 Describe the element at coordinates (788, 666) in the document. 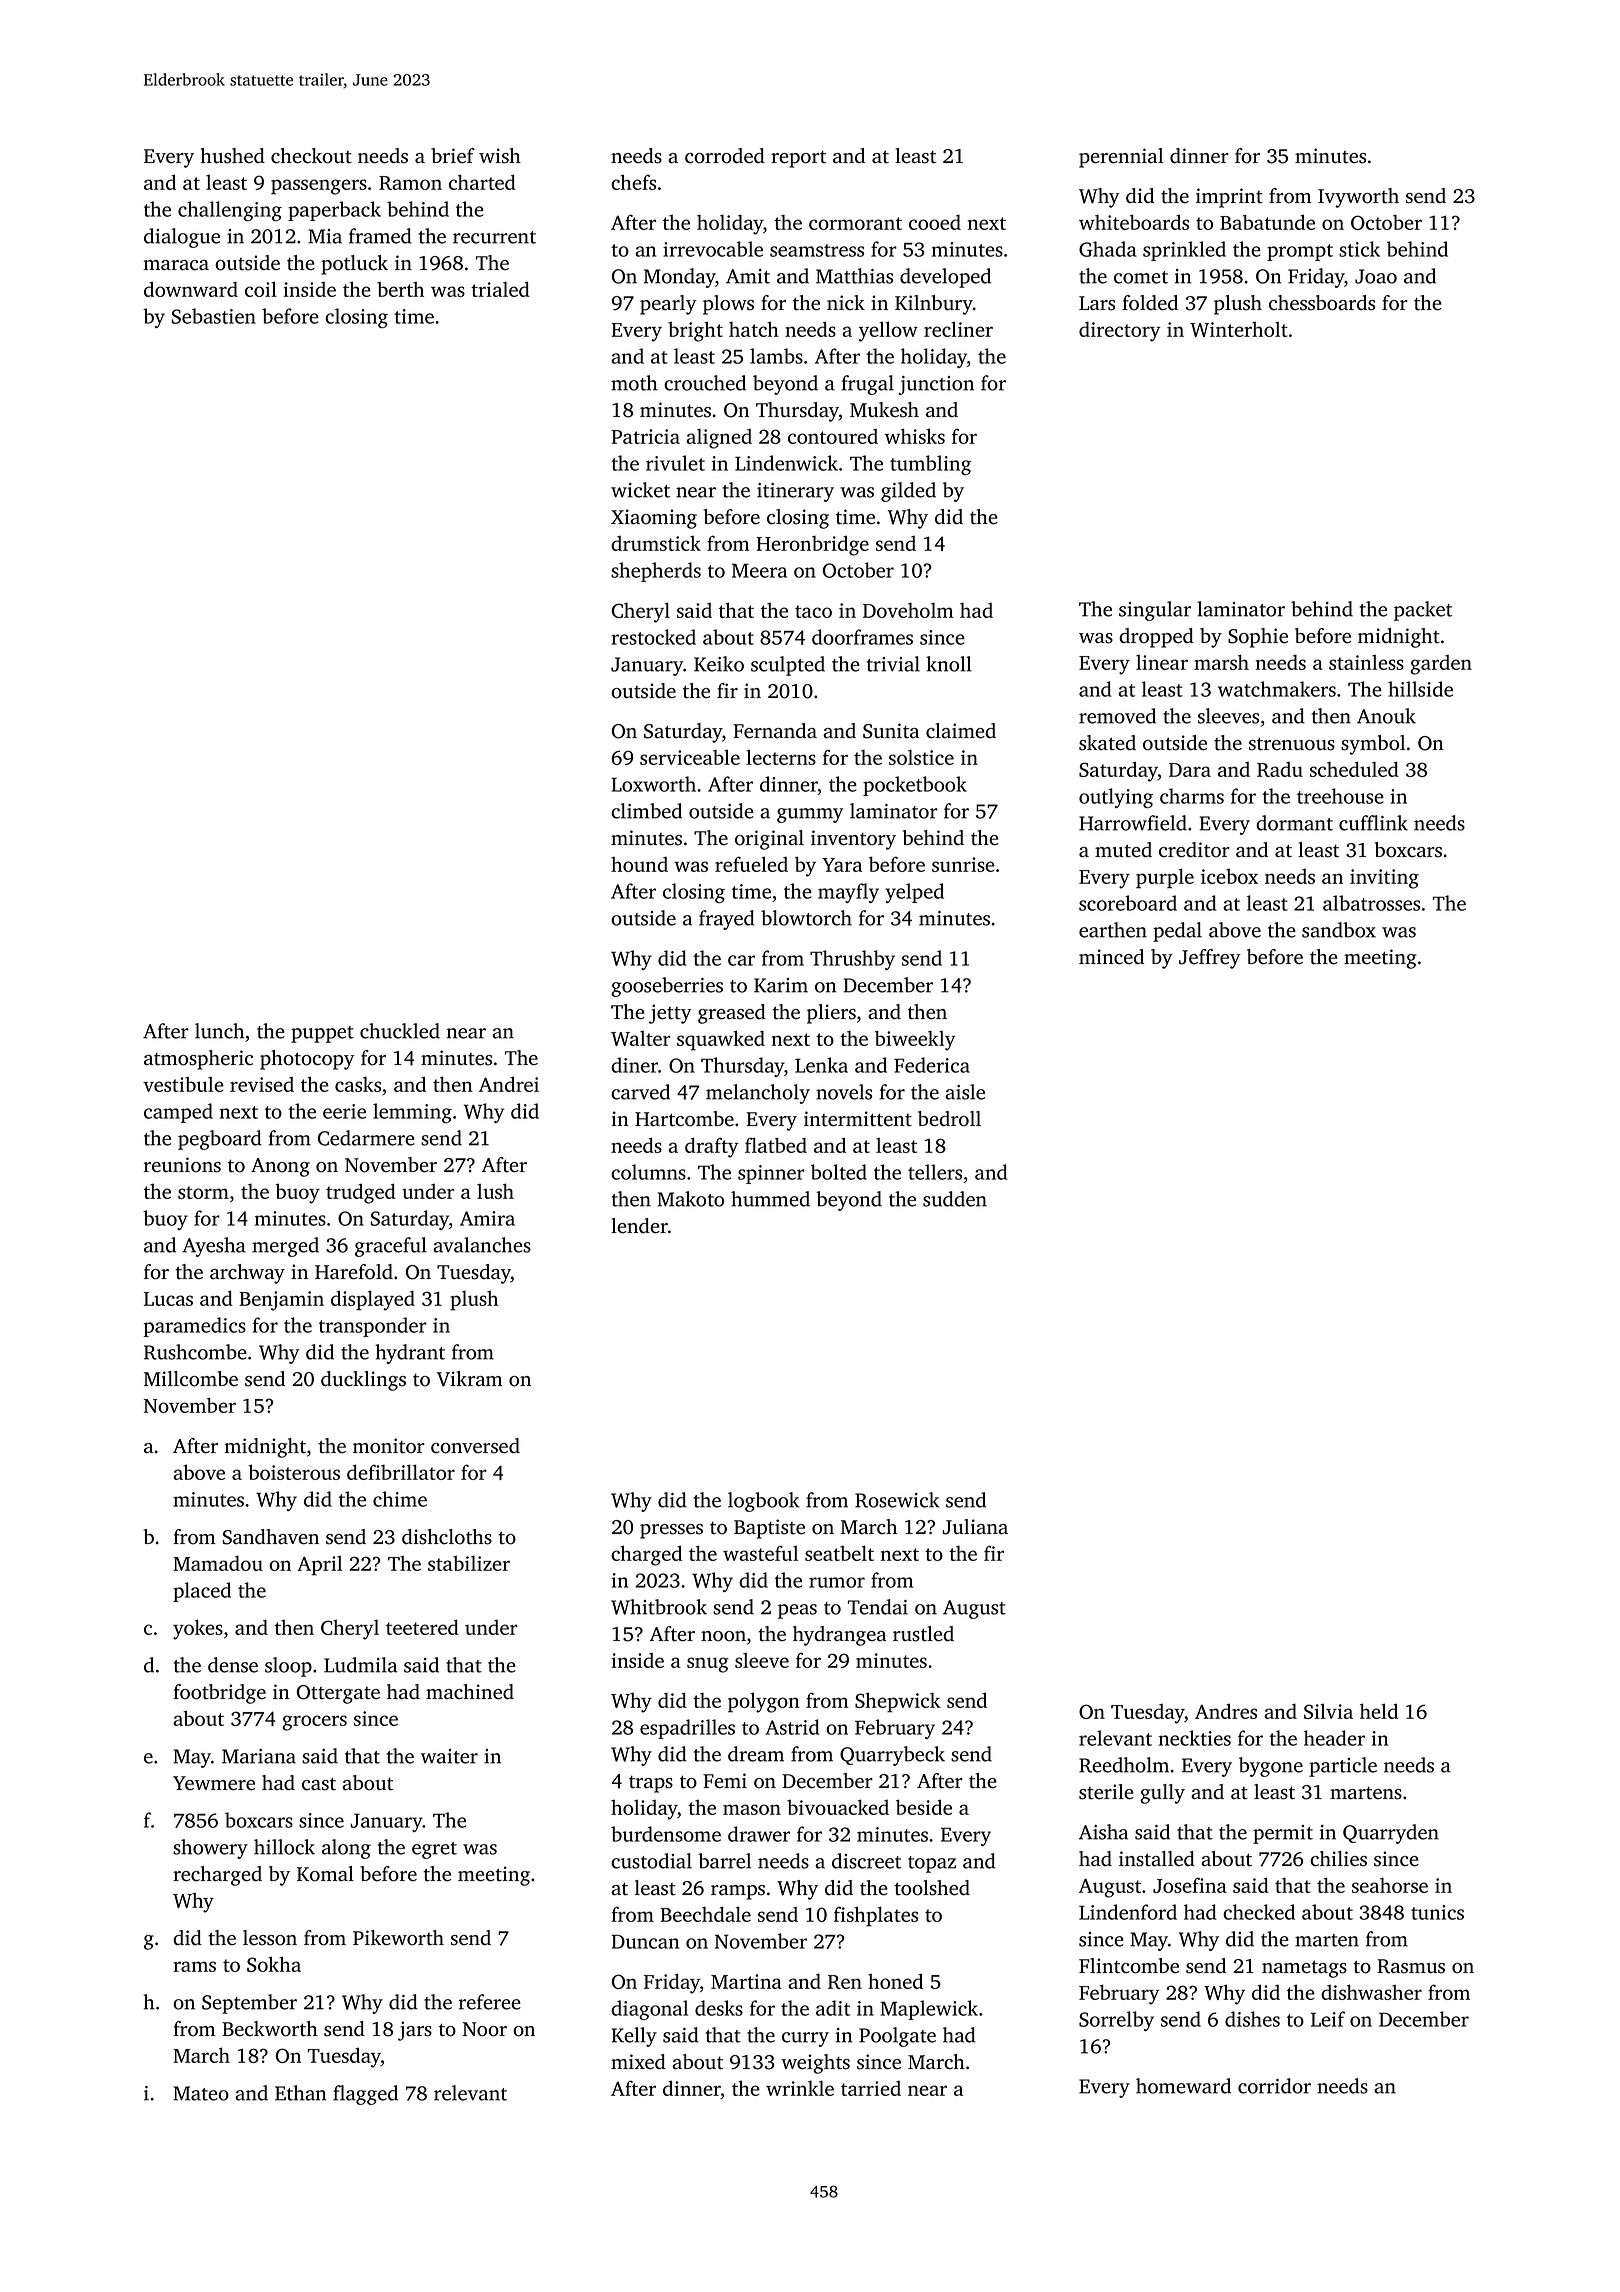

I see `sculpted` at that location.
